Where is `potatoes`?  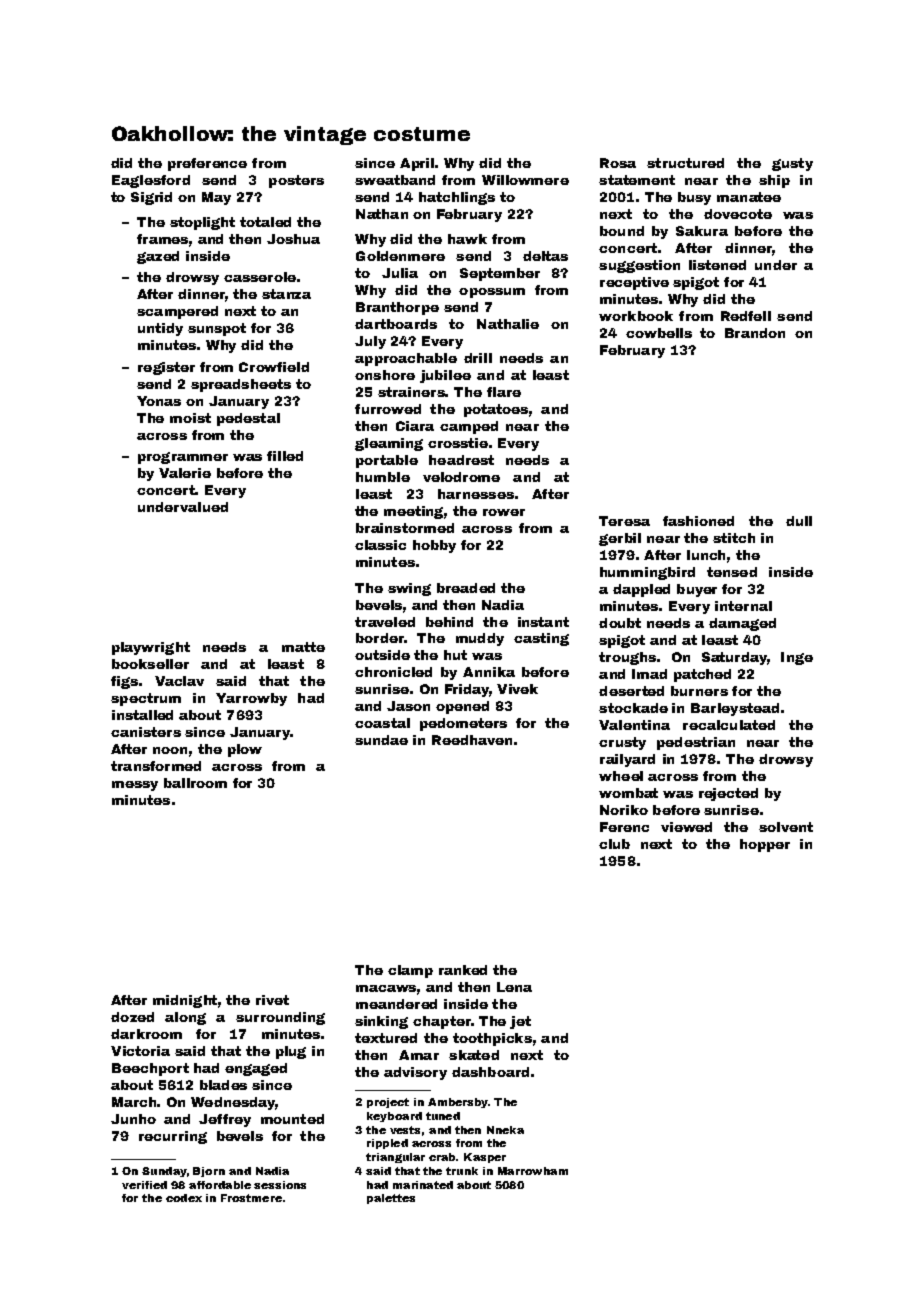 potatoes is located at coordinates (496, 410).
